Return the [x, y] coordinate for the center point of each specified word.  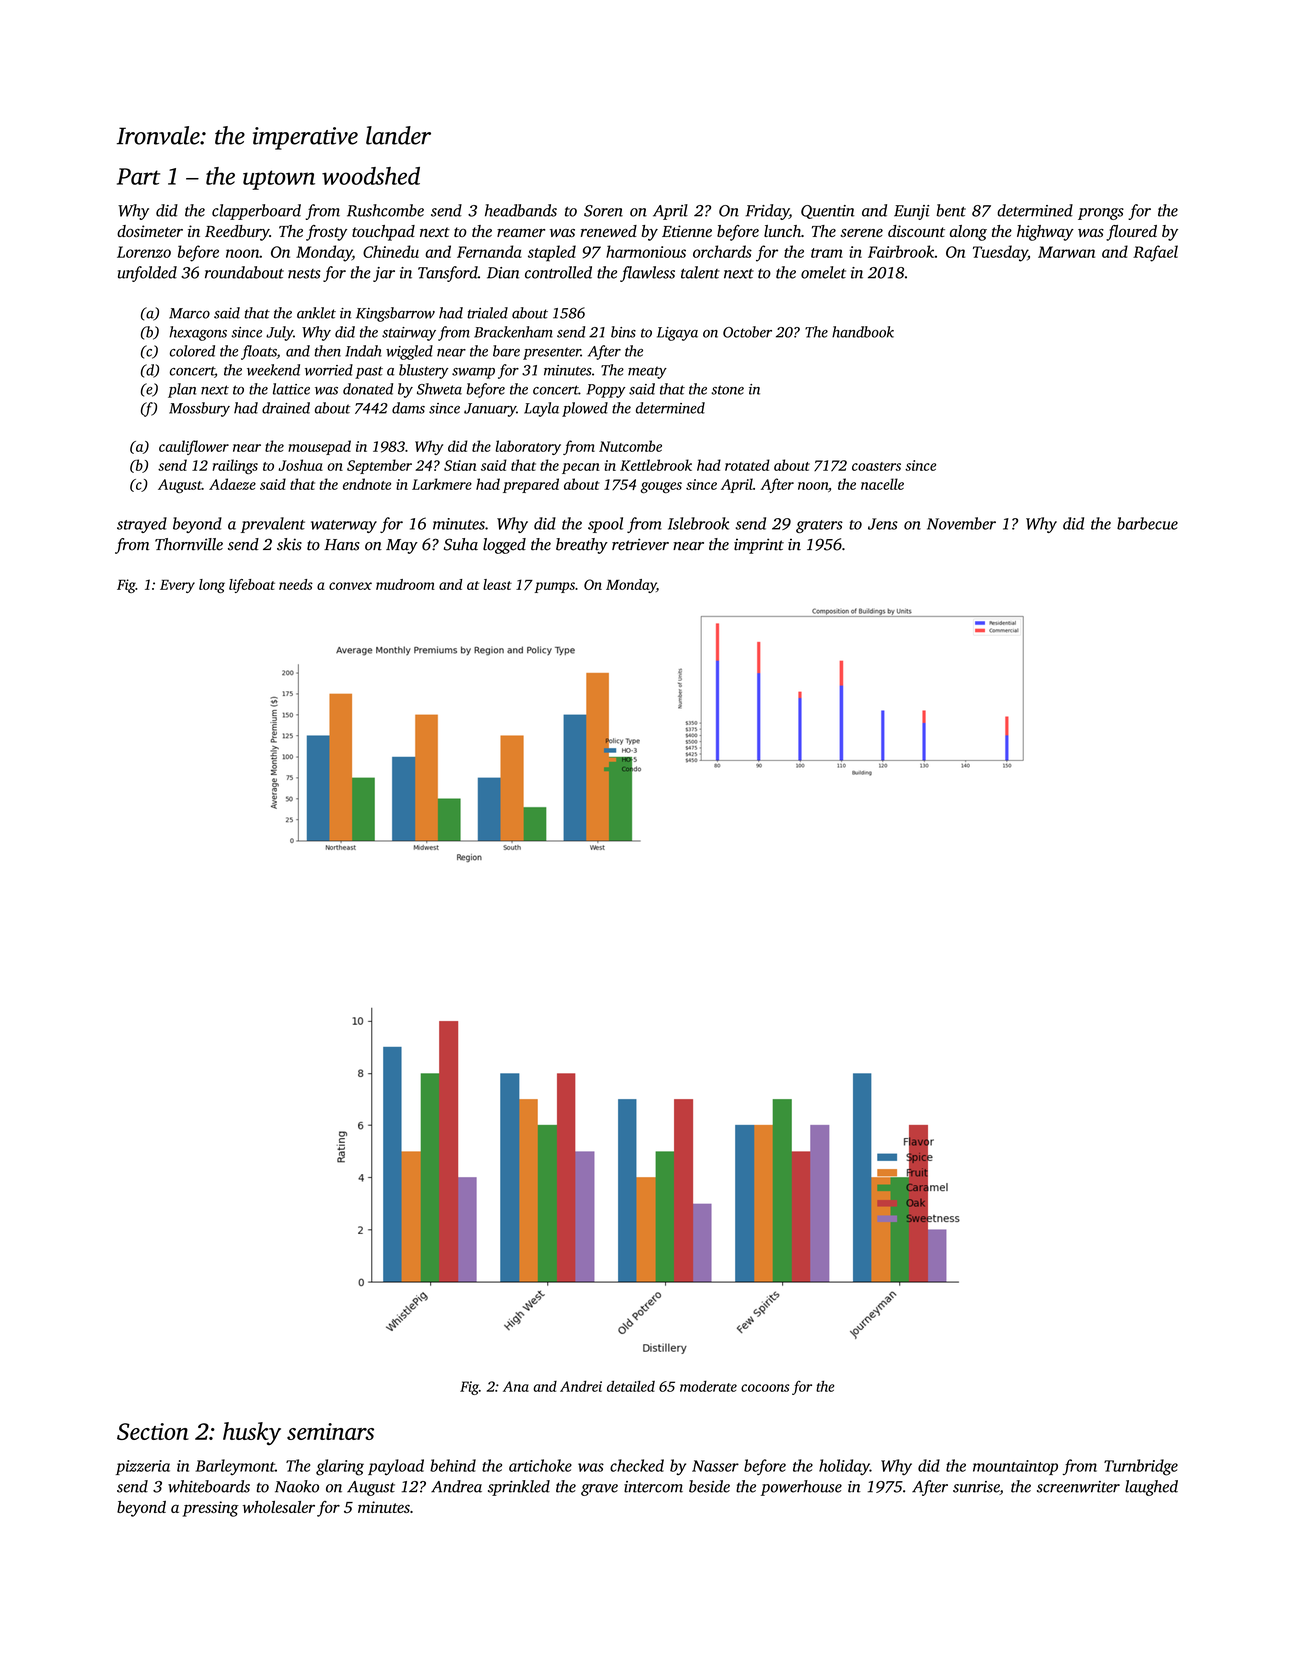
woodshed [371, 176]
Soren [603, 211]
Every [177, 586]
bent [951, 210]
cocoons [765, 1388]
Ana [516, 1386]
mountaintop [1015, 1467]
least [497, 584]
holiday [844, 1467]
